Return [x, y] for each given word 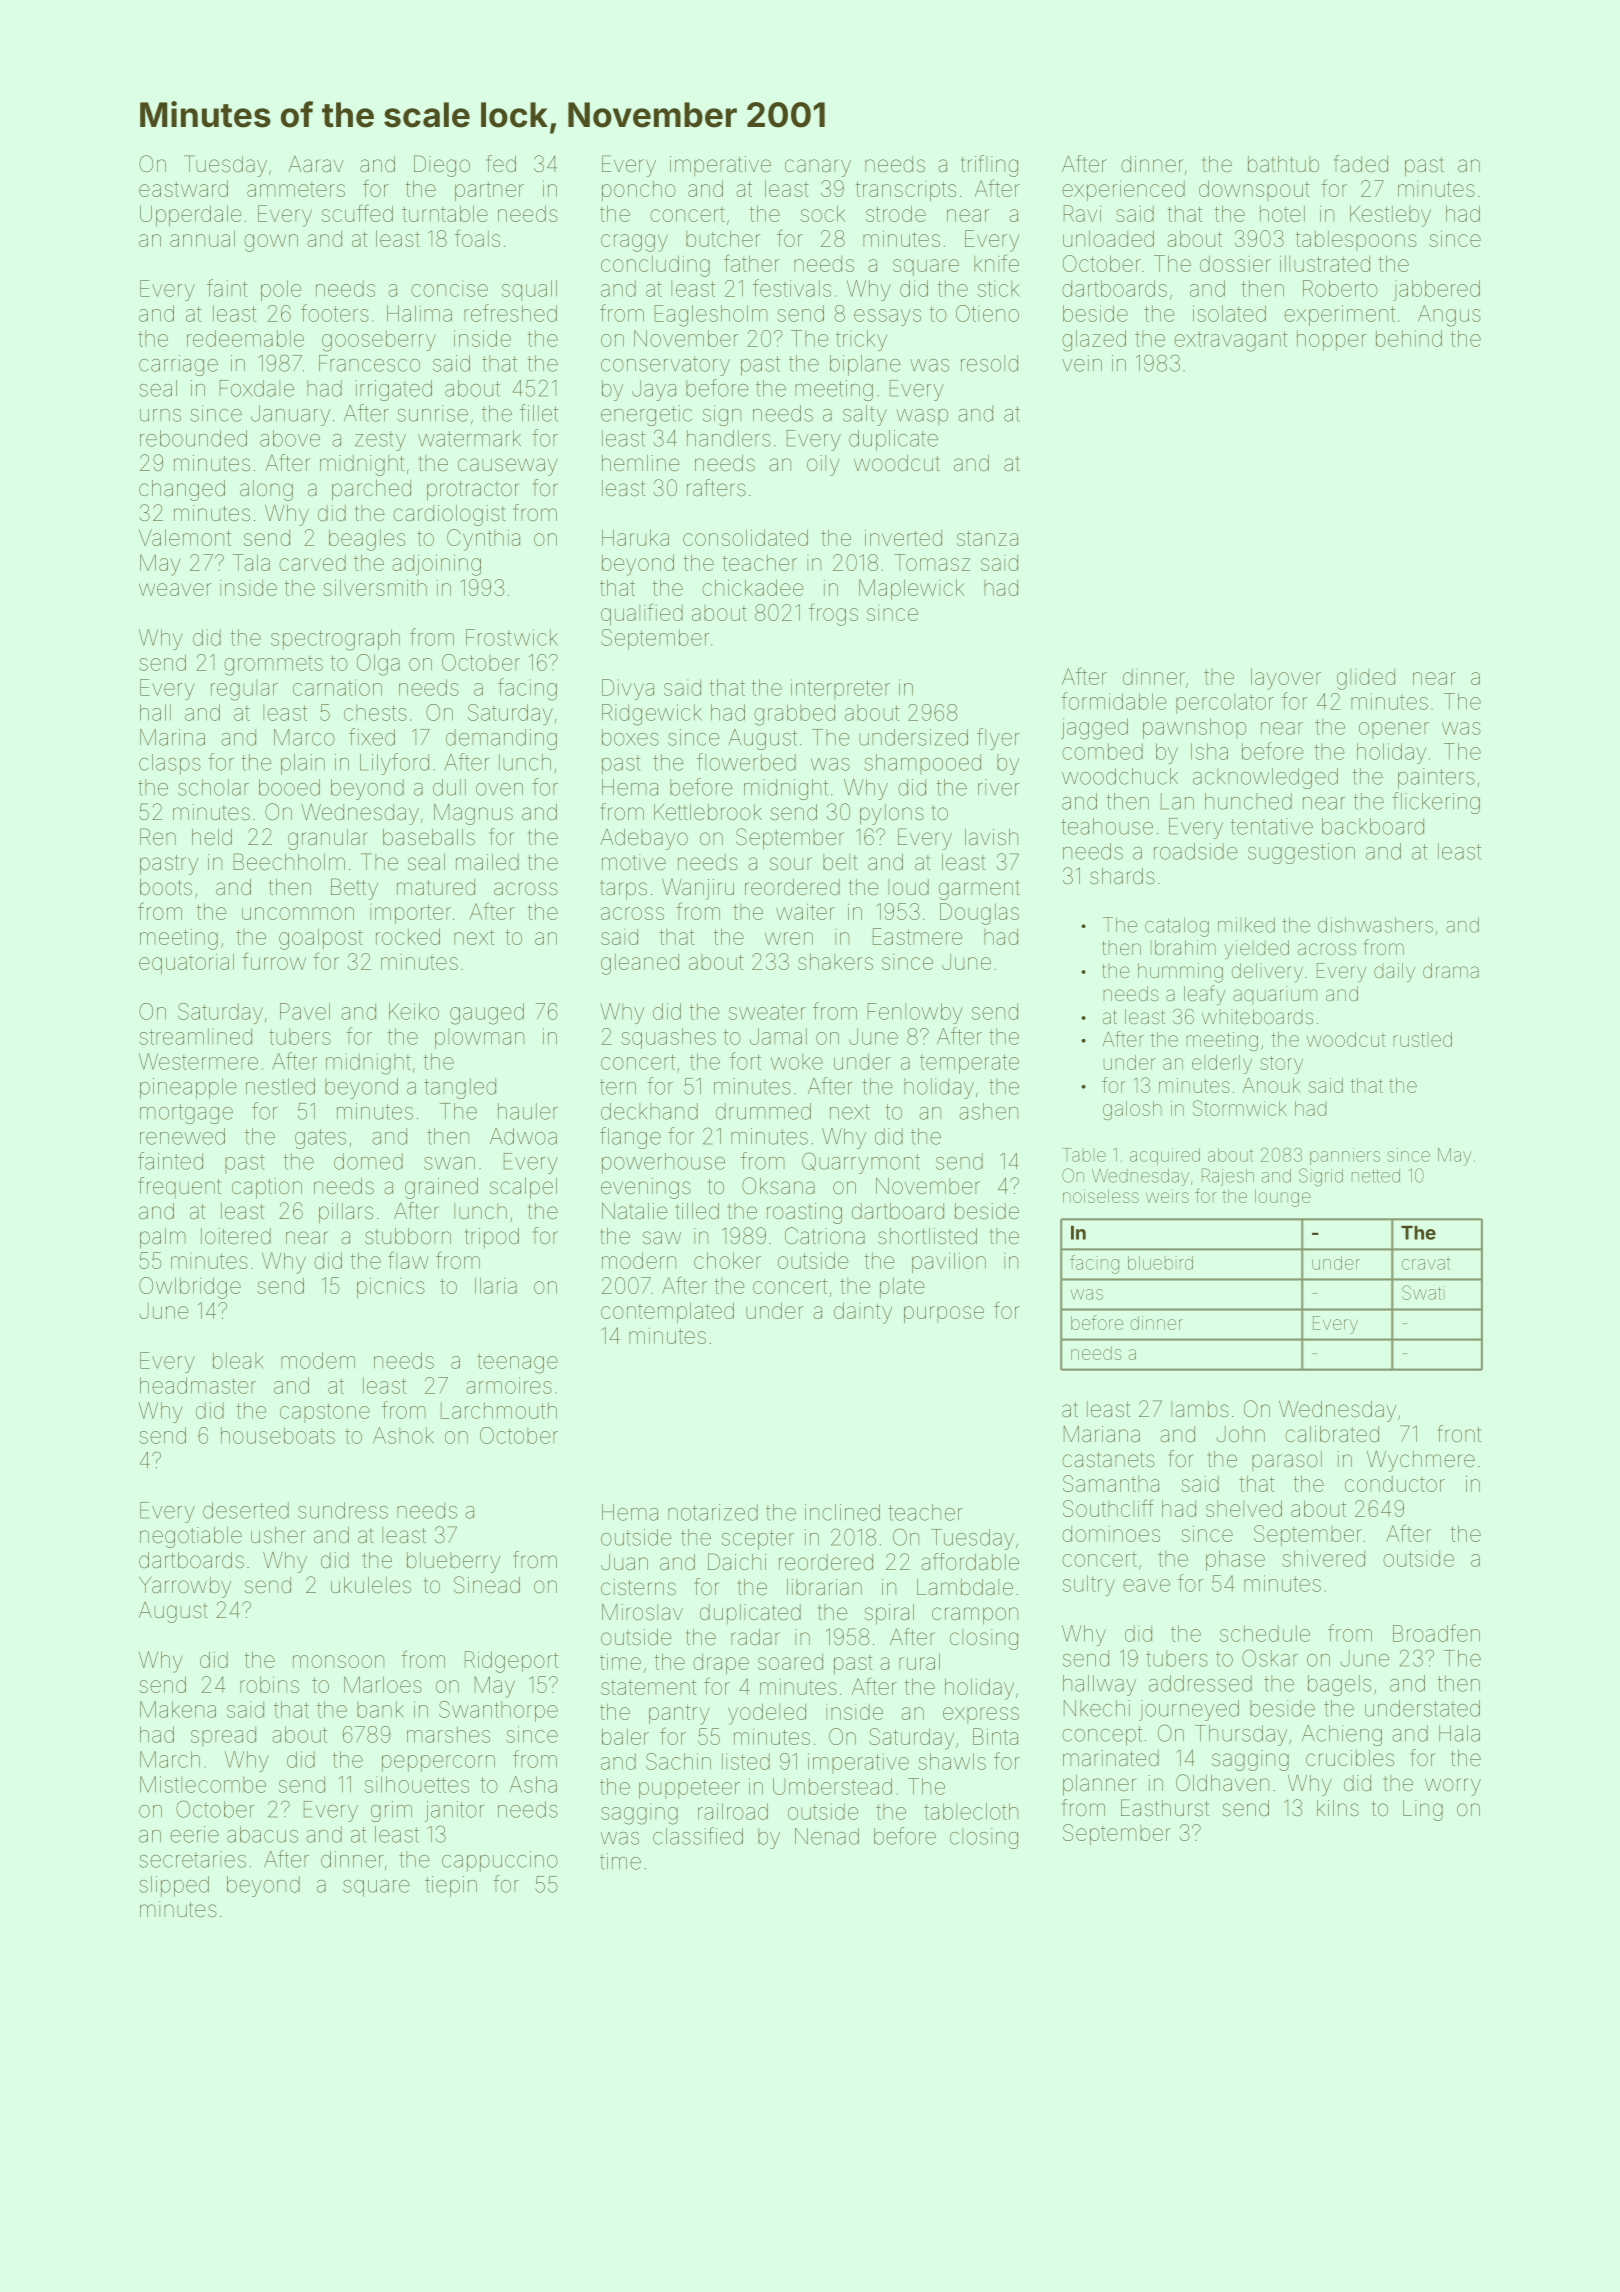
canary [818, 168]
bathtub [1283, 164]
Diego [442, 166]
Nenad [827, 1836]
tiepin [451, 1886]
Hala [1459, 1733]
